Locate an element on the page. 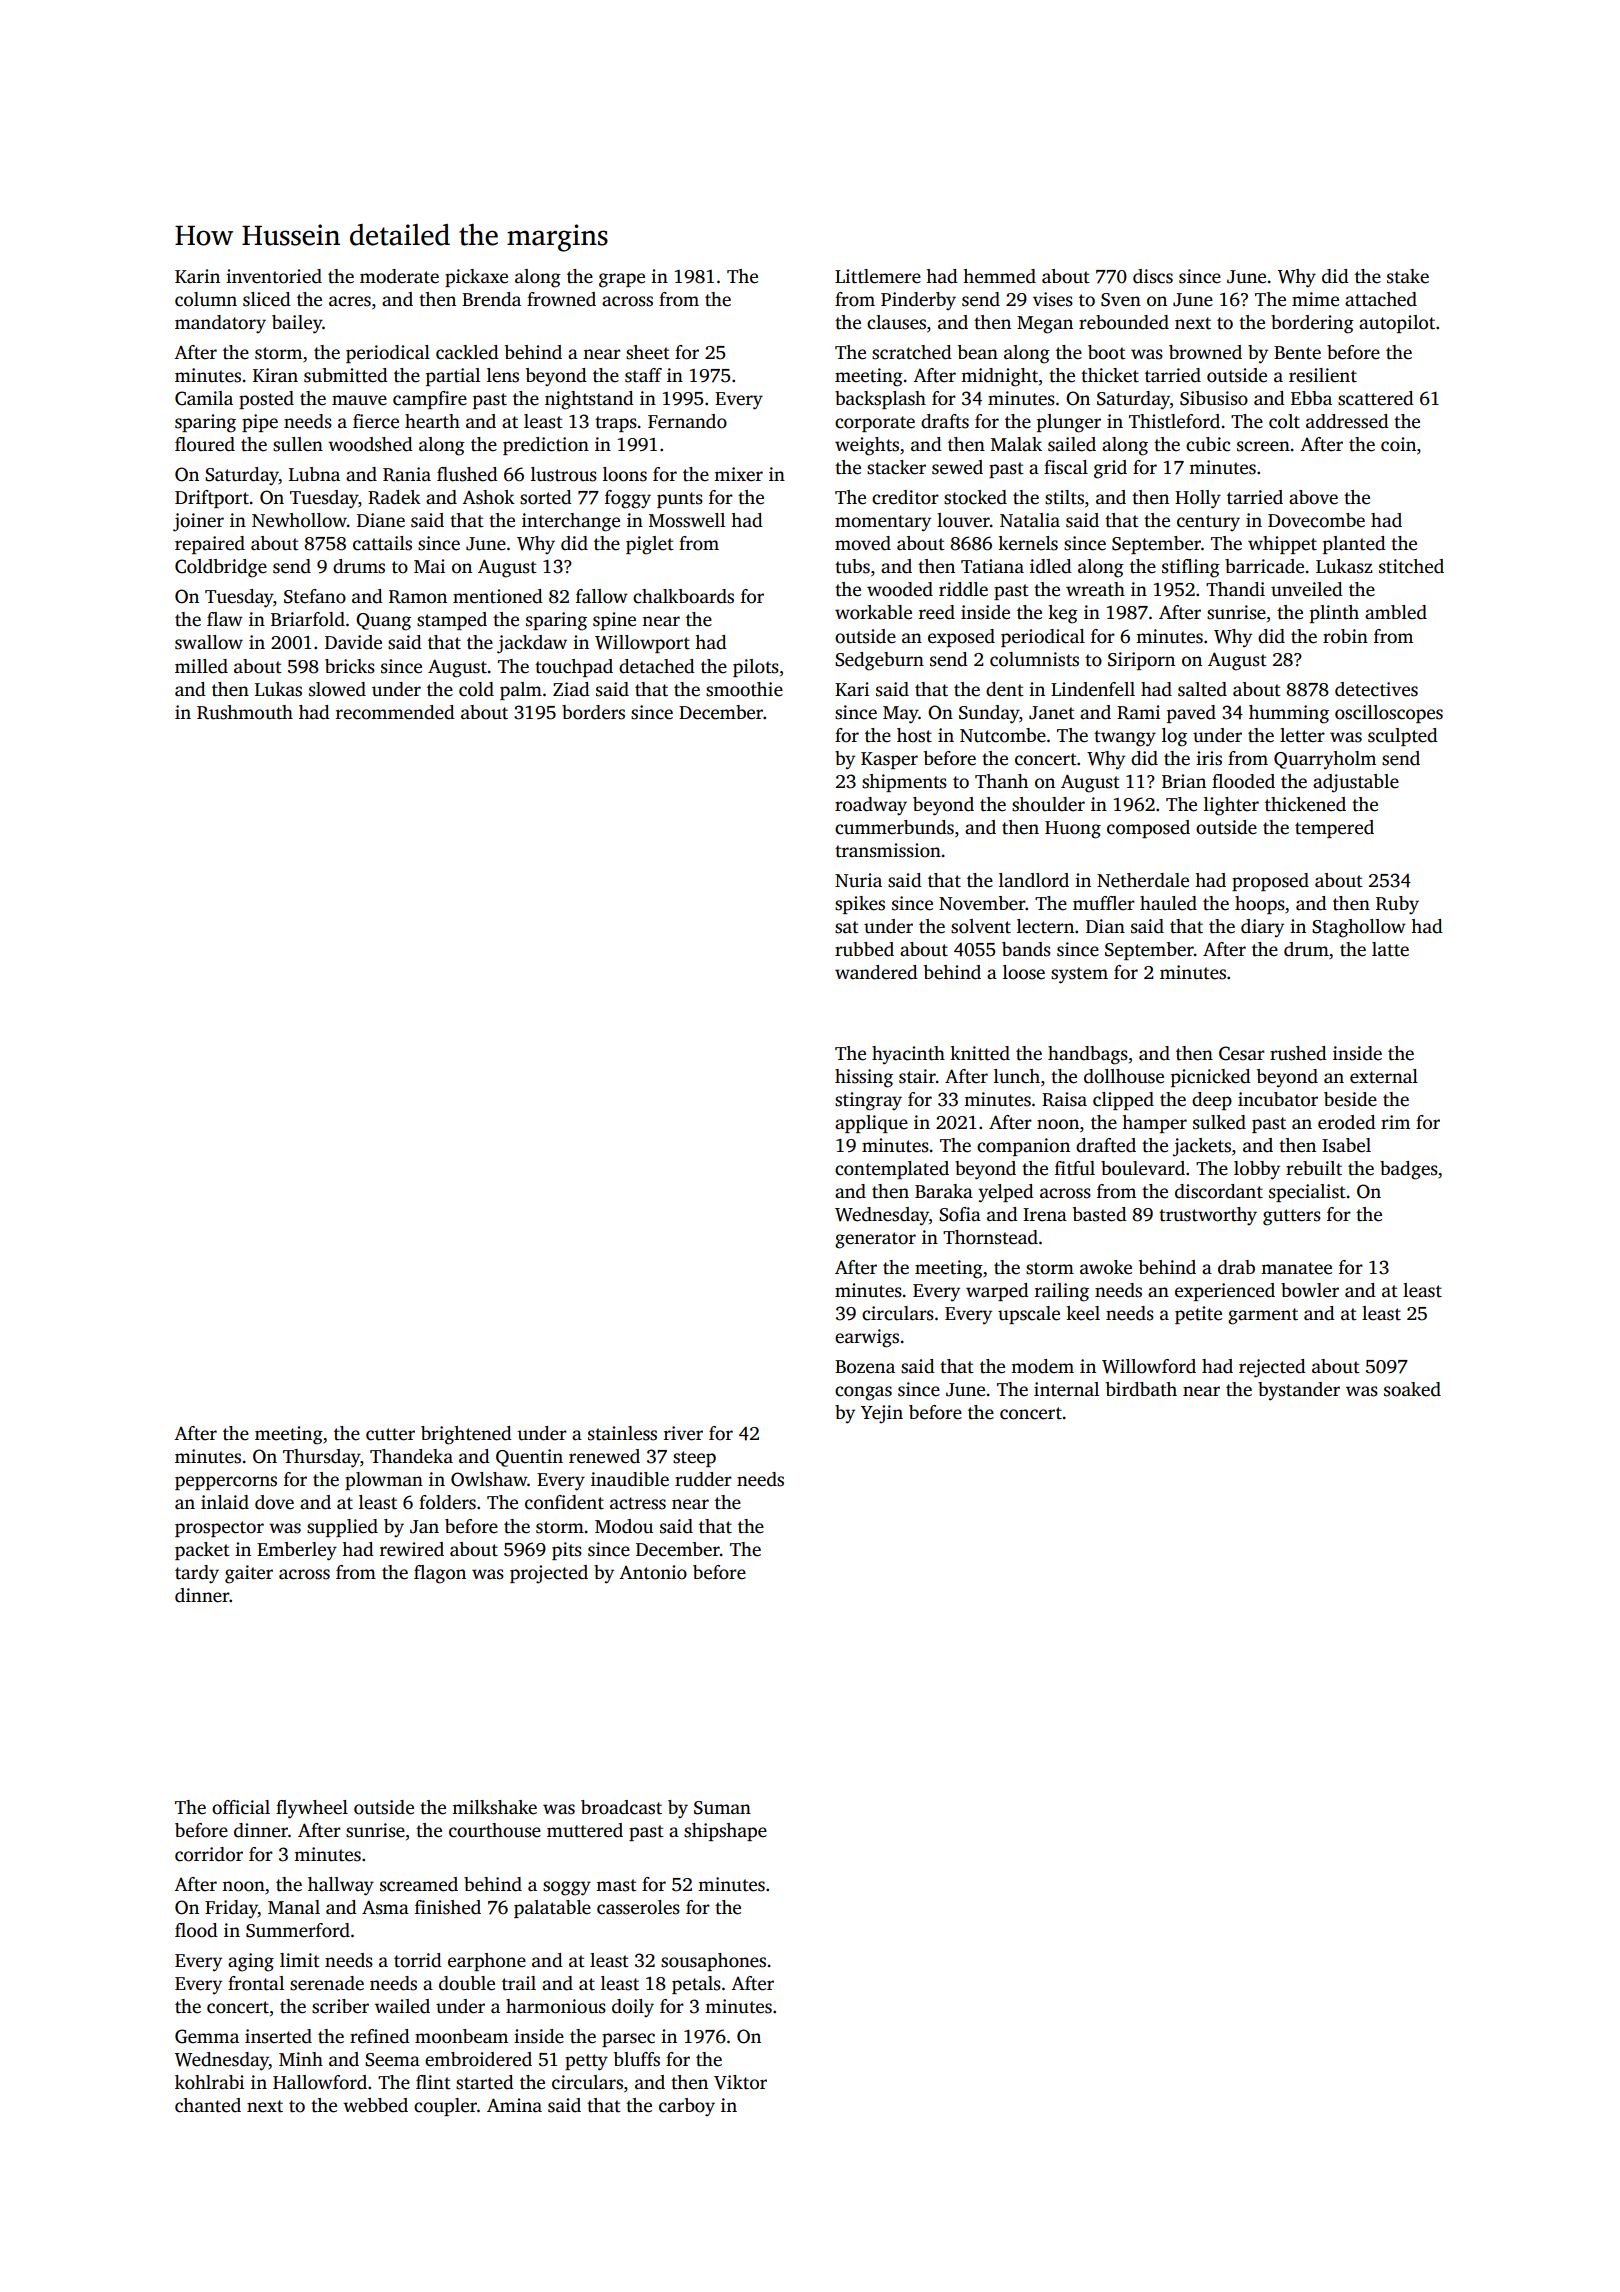 The height and width of the page is (2292, 1620). Summerford is located at coordinates (298, 1930).
